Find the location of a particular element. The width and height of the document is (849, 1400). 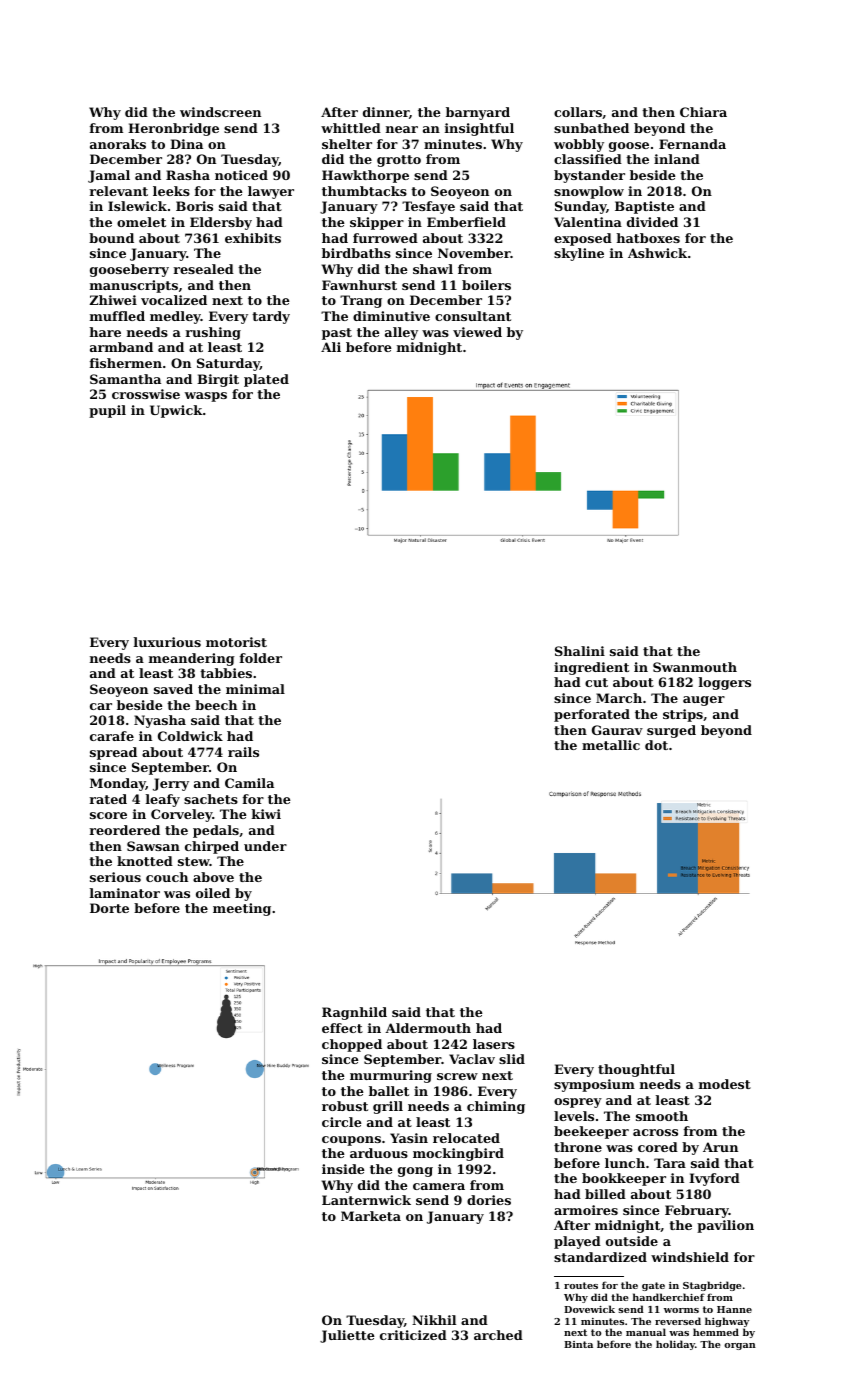

Heronbridge is located at coordinates (173, 129).
